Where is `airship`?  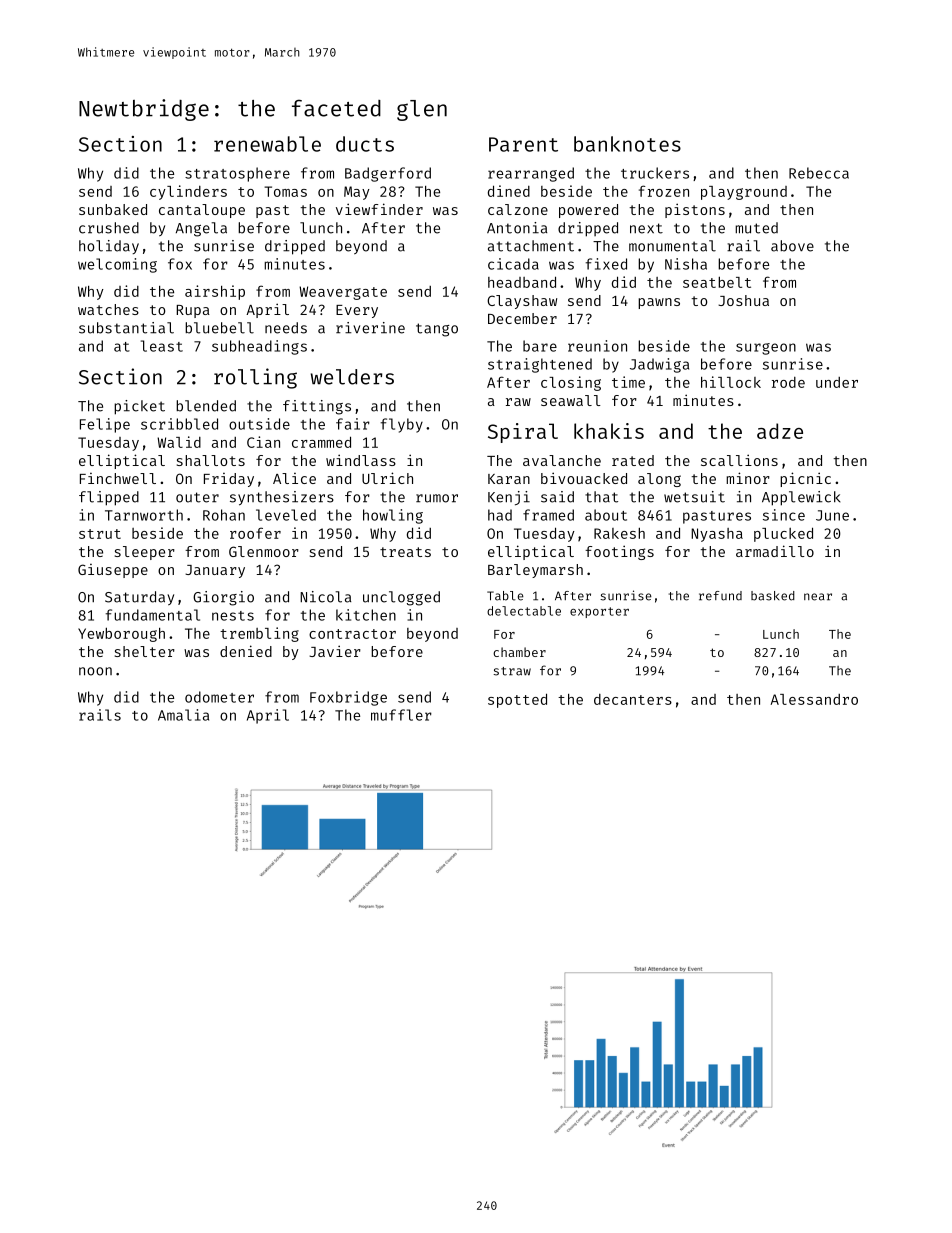 airship is located at coordinates (215, 292).
